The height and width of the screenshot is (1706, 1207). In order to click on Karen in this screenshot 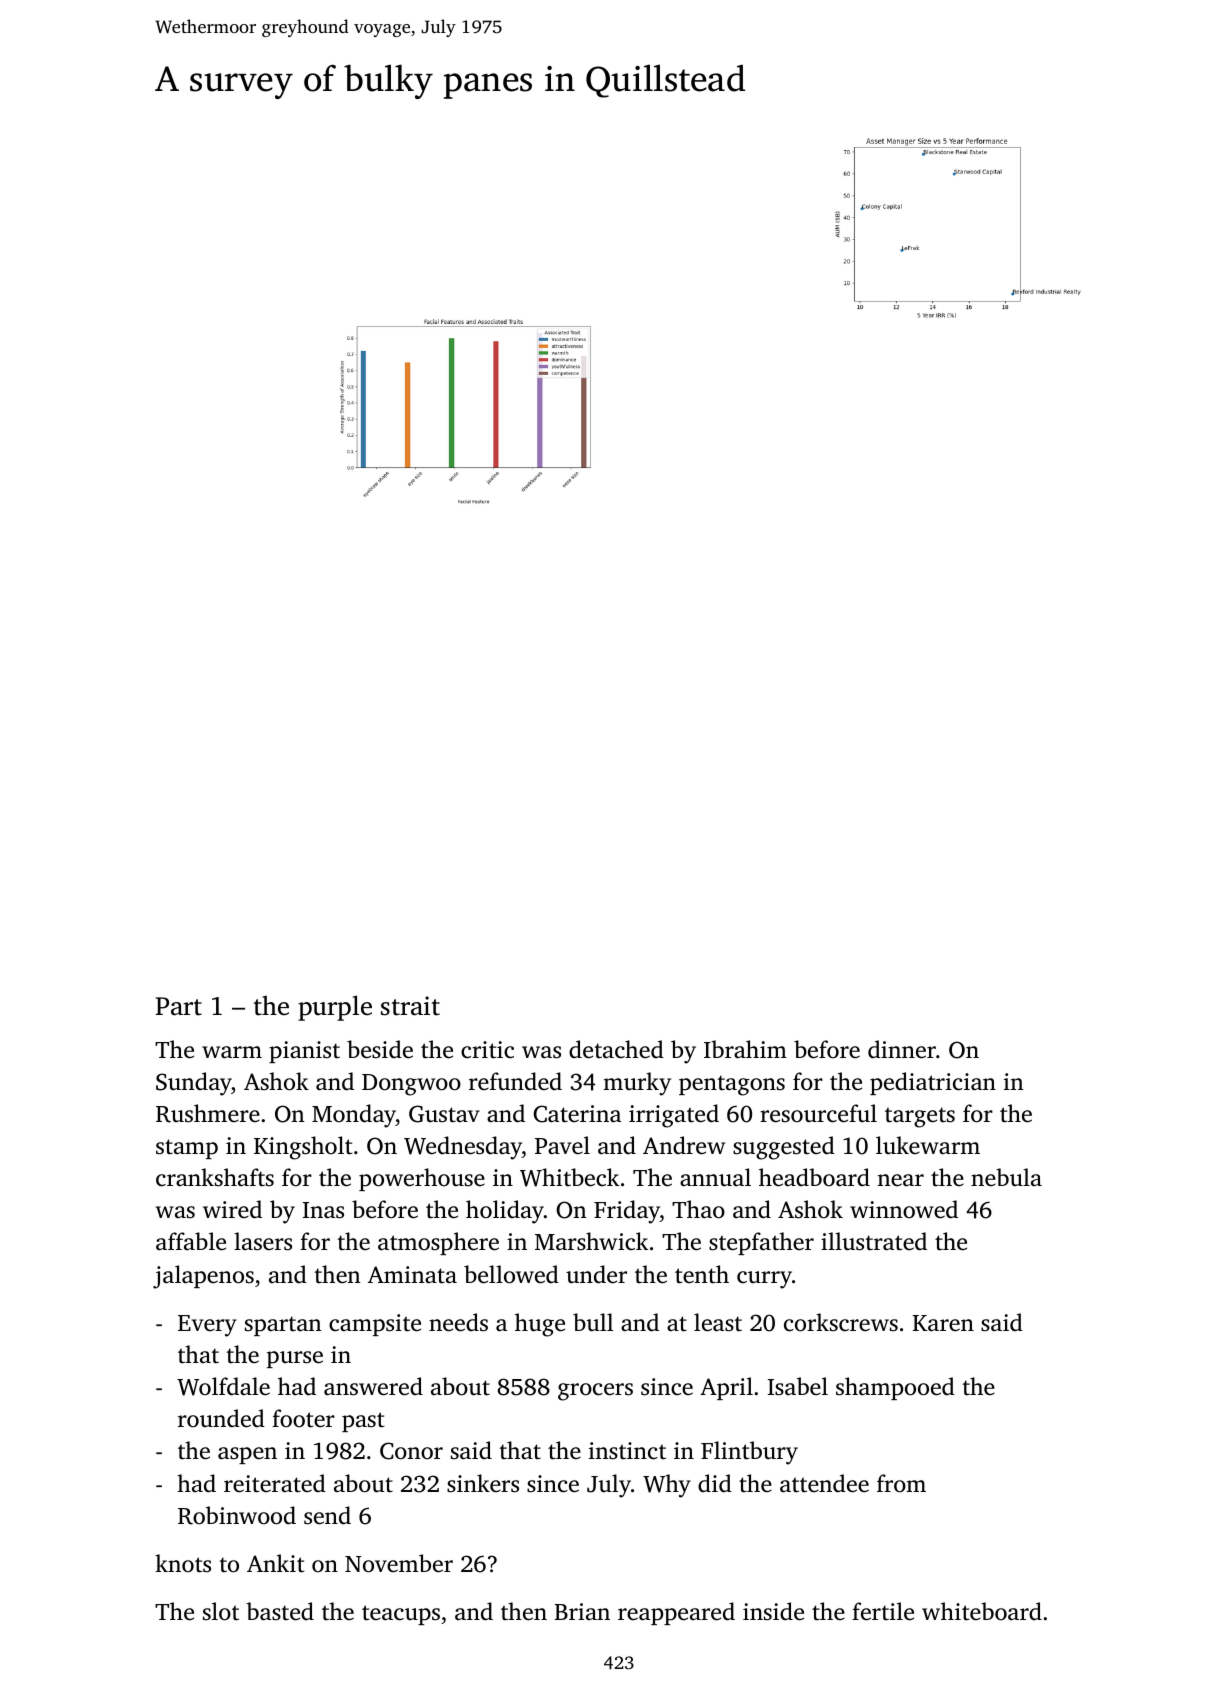, I will do `click(943, 1323)`.
